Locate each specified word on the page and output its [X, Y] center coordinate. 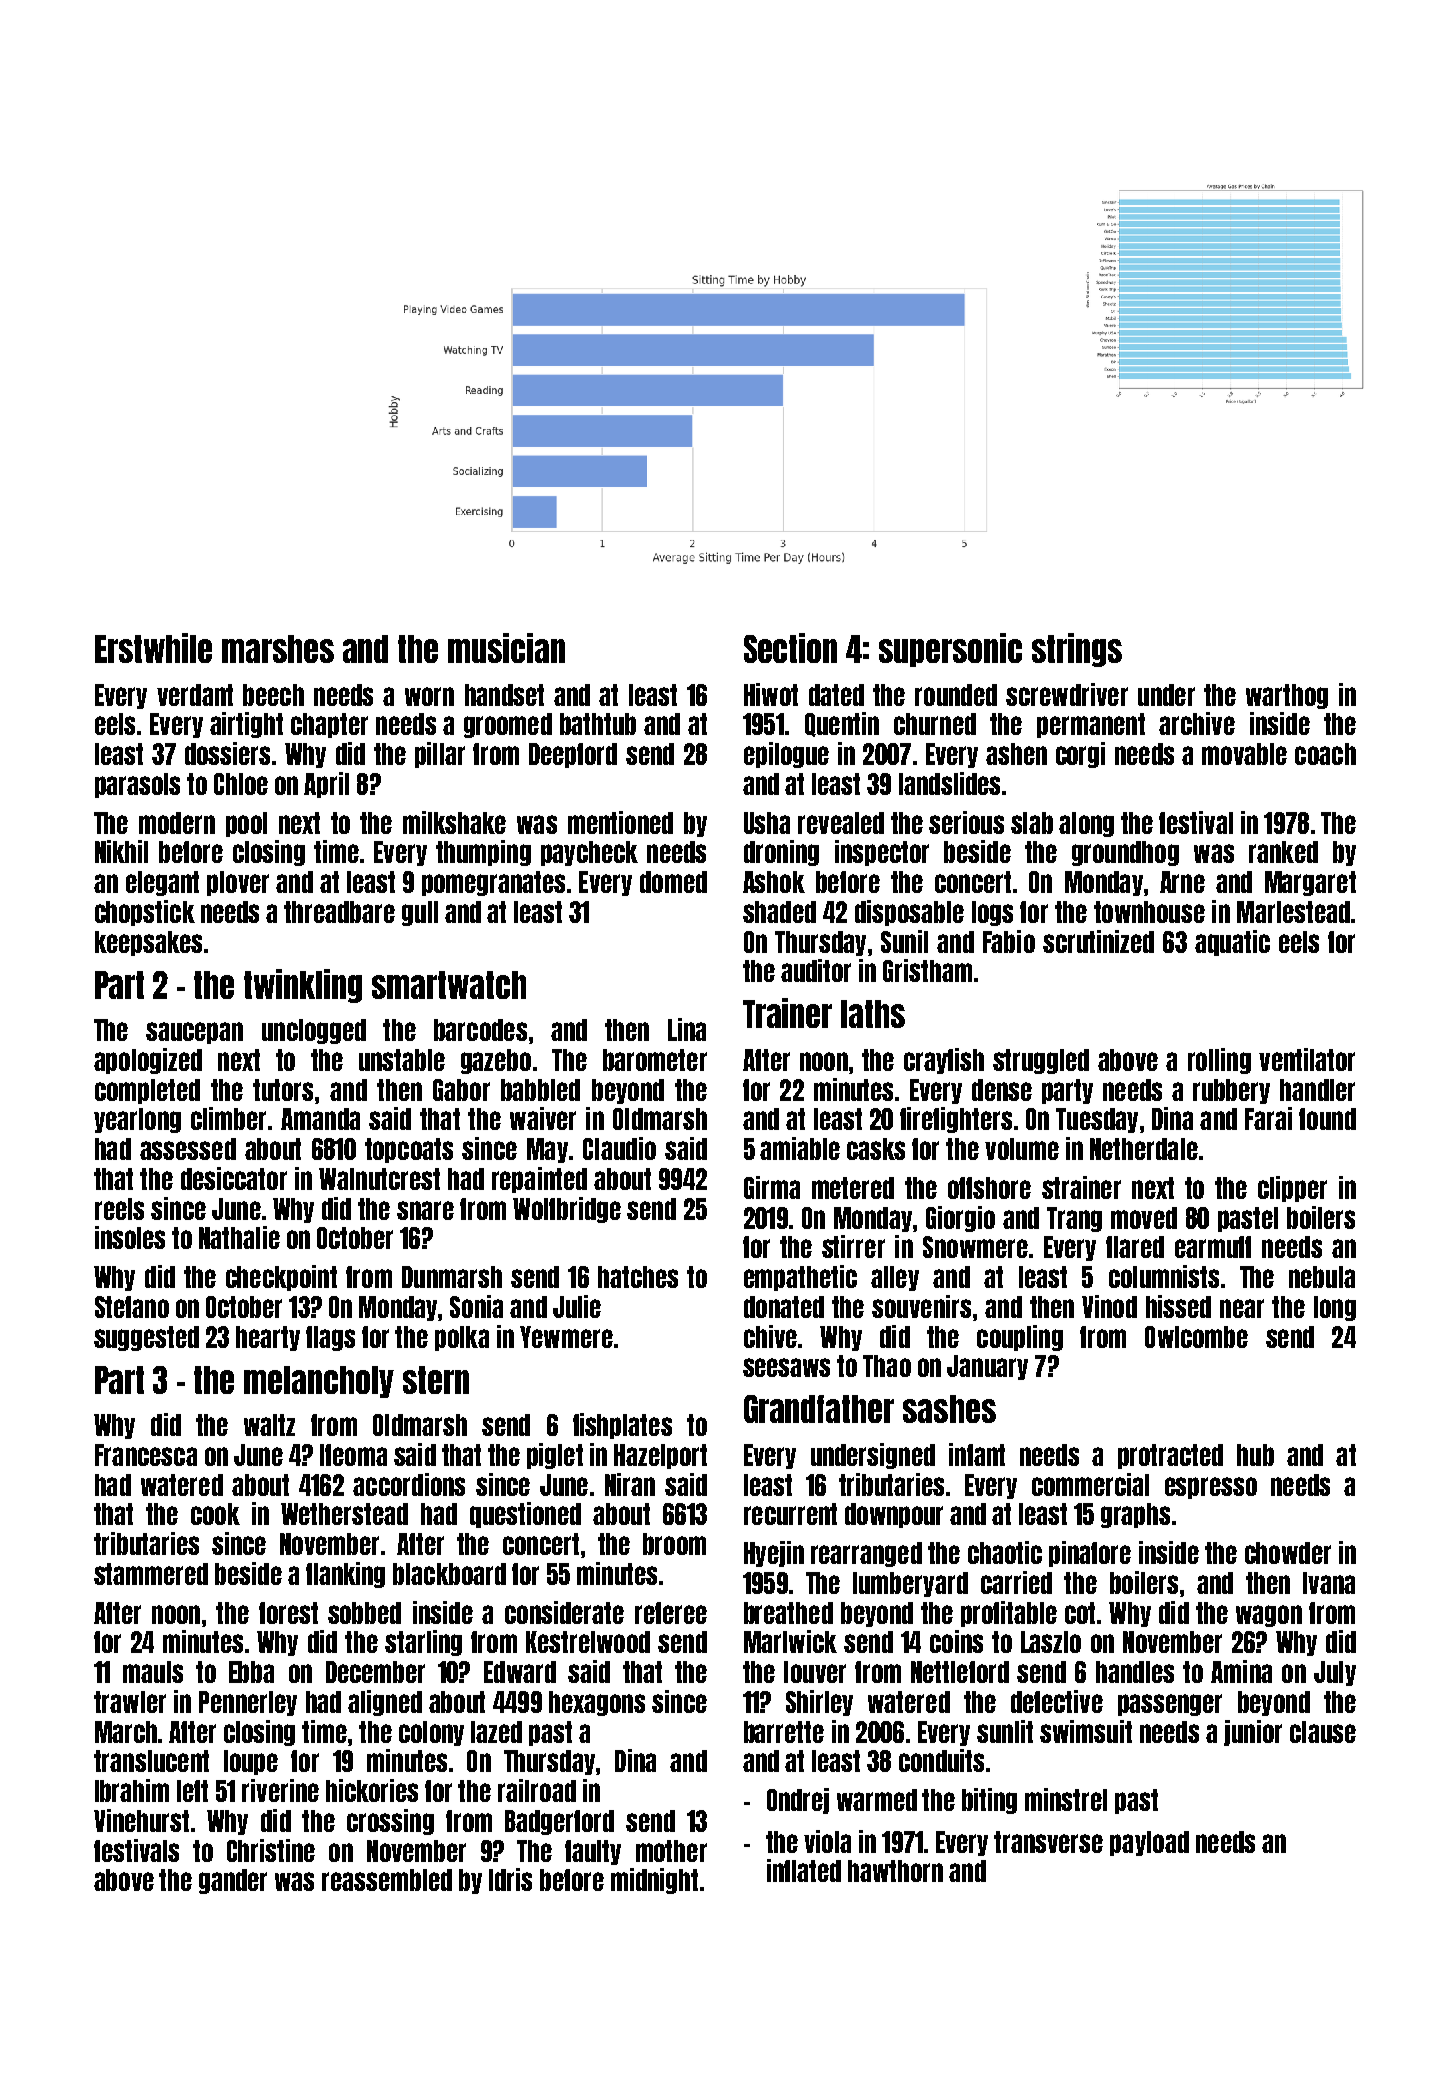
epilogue [786, 755]
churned [935, 724]
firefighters [956, 1120]
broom [674, 1544]
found [1327, 1119]
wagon [1269, 1616]
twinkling [303, 986]
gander [233, 1881]
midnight [654, 1881]
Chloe [241, 784]
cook [215, 1514]
